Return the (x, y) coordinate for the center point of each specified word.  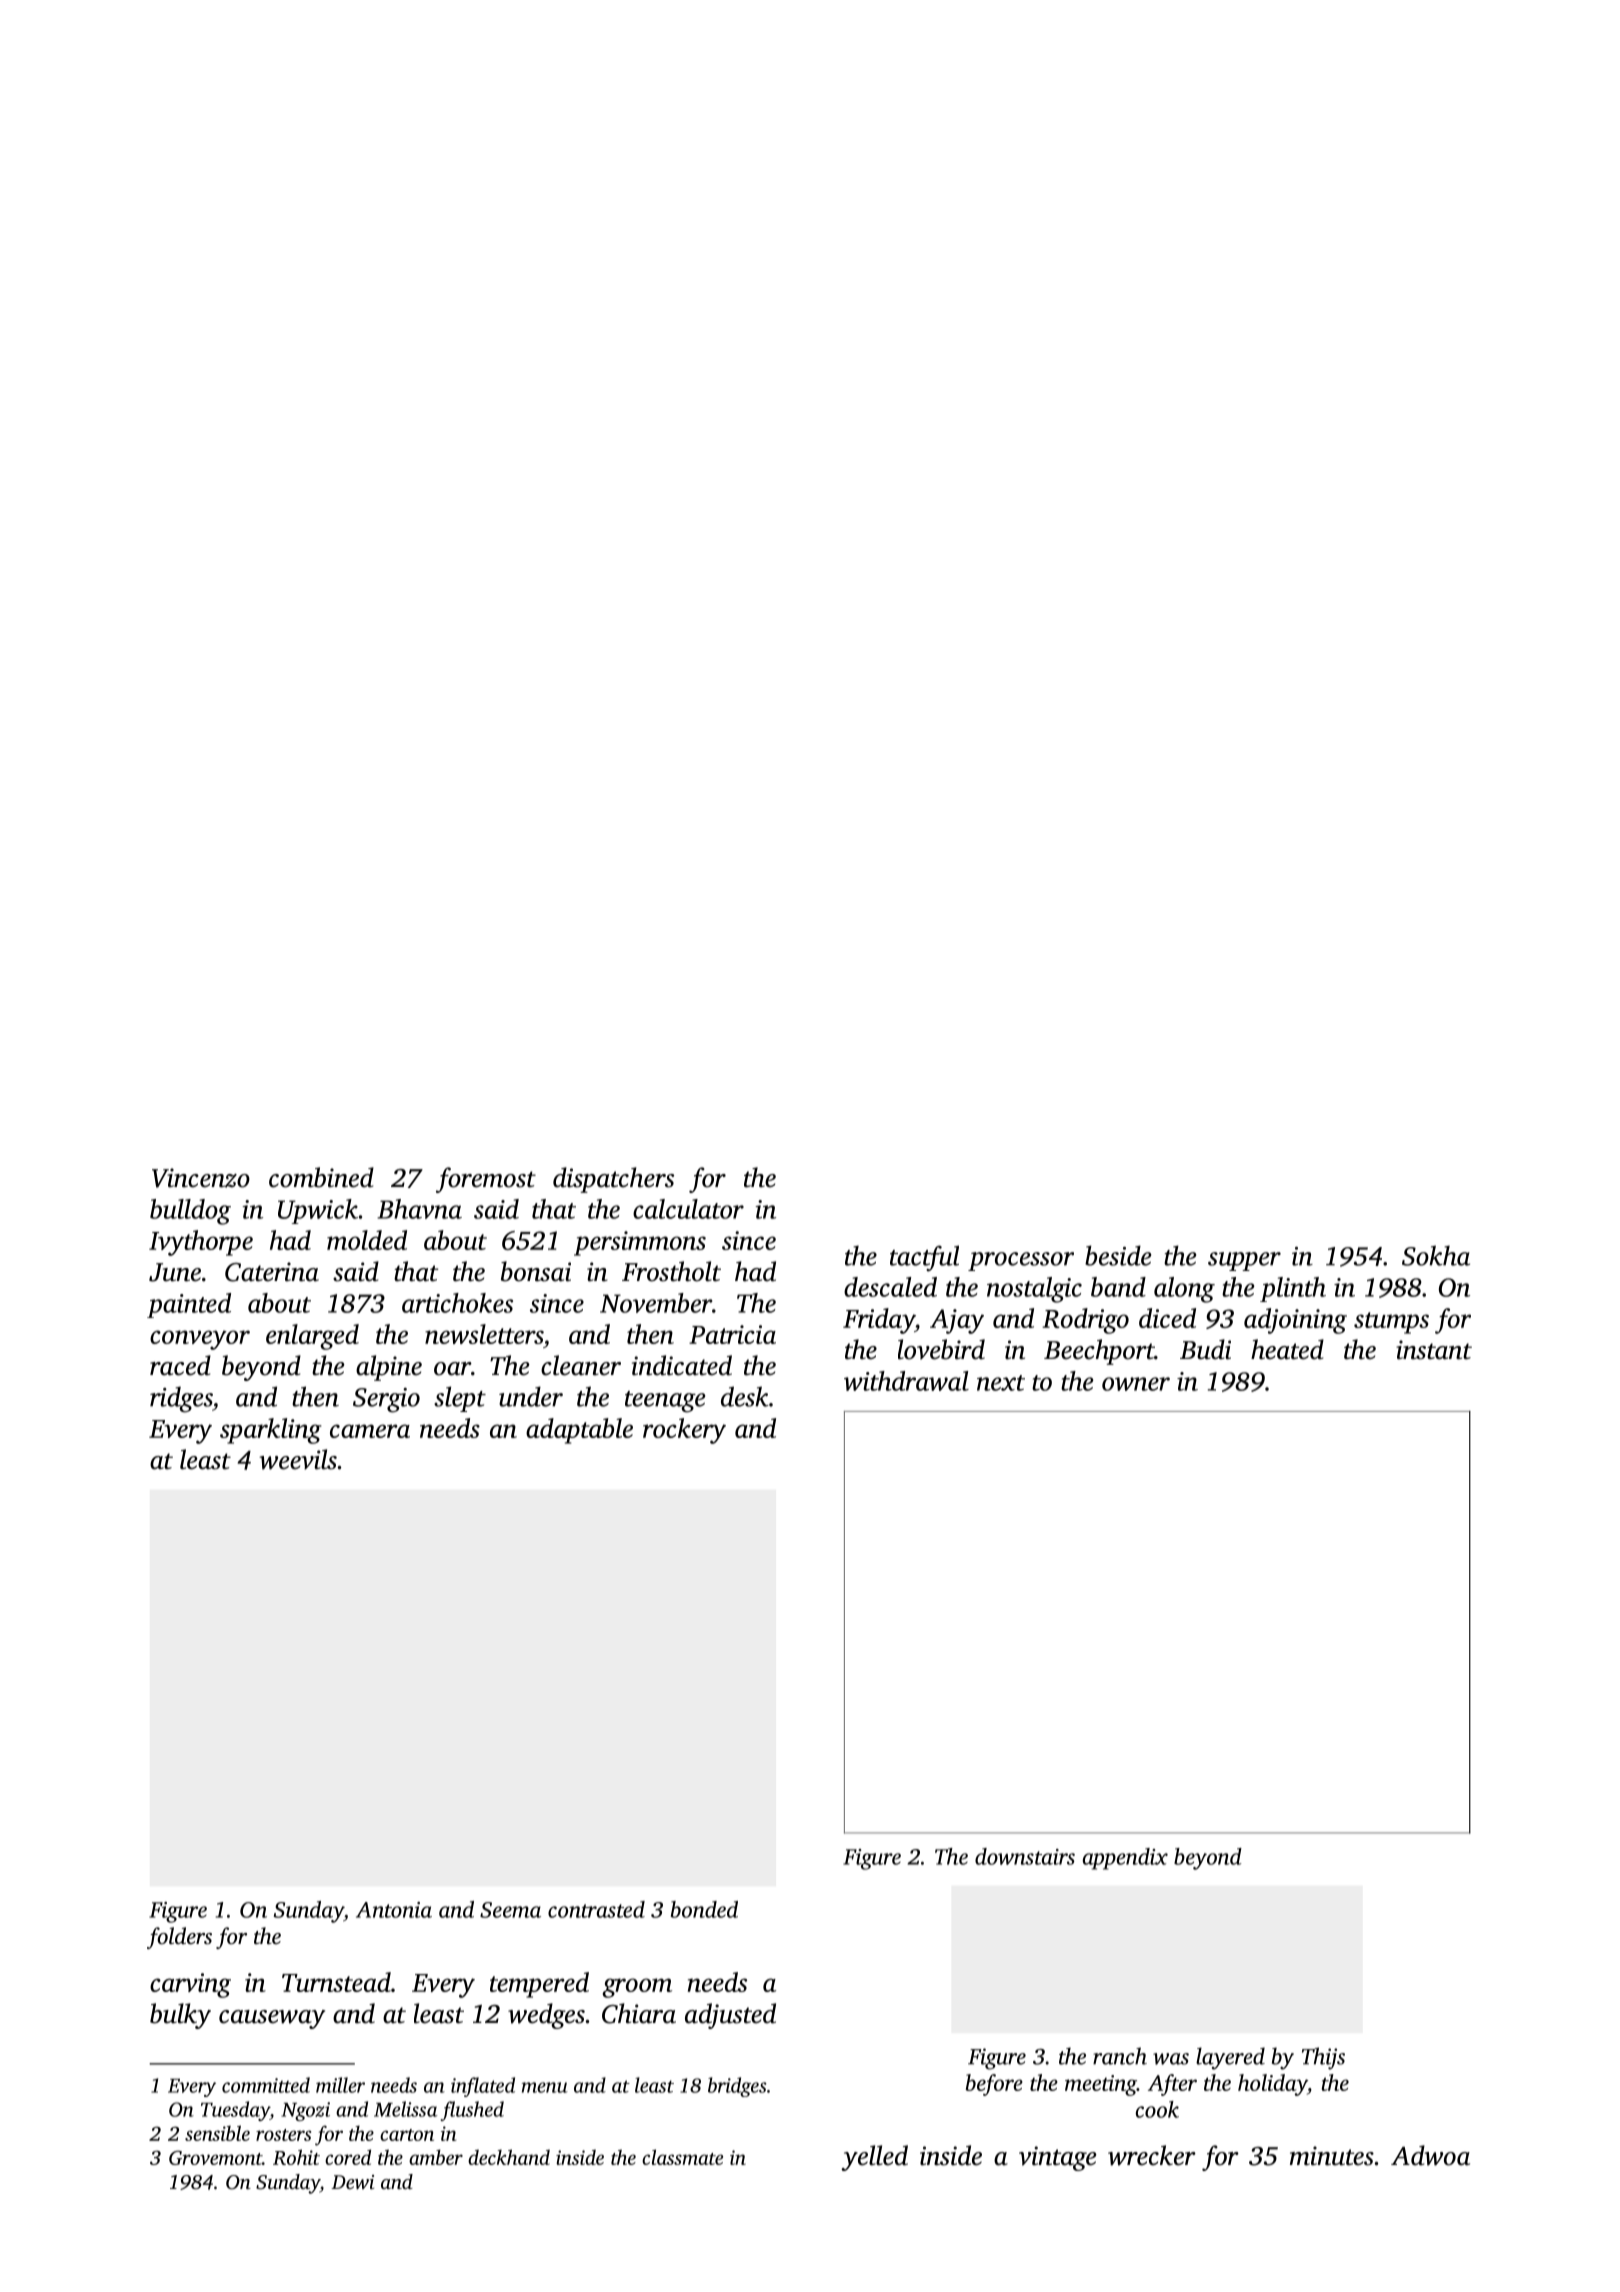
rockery (684, 1431)
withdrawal (906, 1381)
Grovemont (215, 2157)
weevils (298, 1459)
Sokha (1436, 1255)
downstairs (1025, 1856)
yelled (874, 2158)
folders (179, 1938)
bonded (704, 1909)
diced (1167, 1318)
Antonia (394, 1910)
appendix (1125, 1859)
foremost (486, 1180)
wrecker (1152, 2155)
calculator (688, 1209)
